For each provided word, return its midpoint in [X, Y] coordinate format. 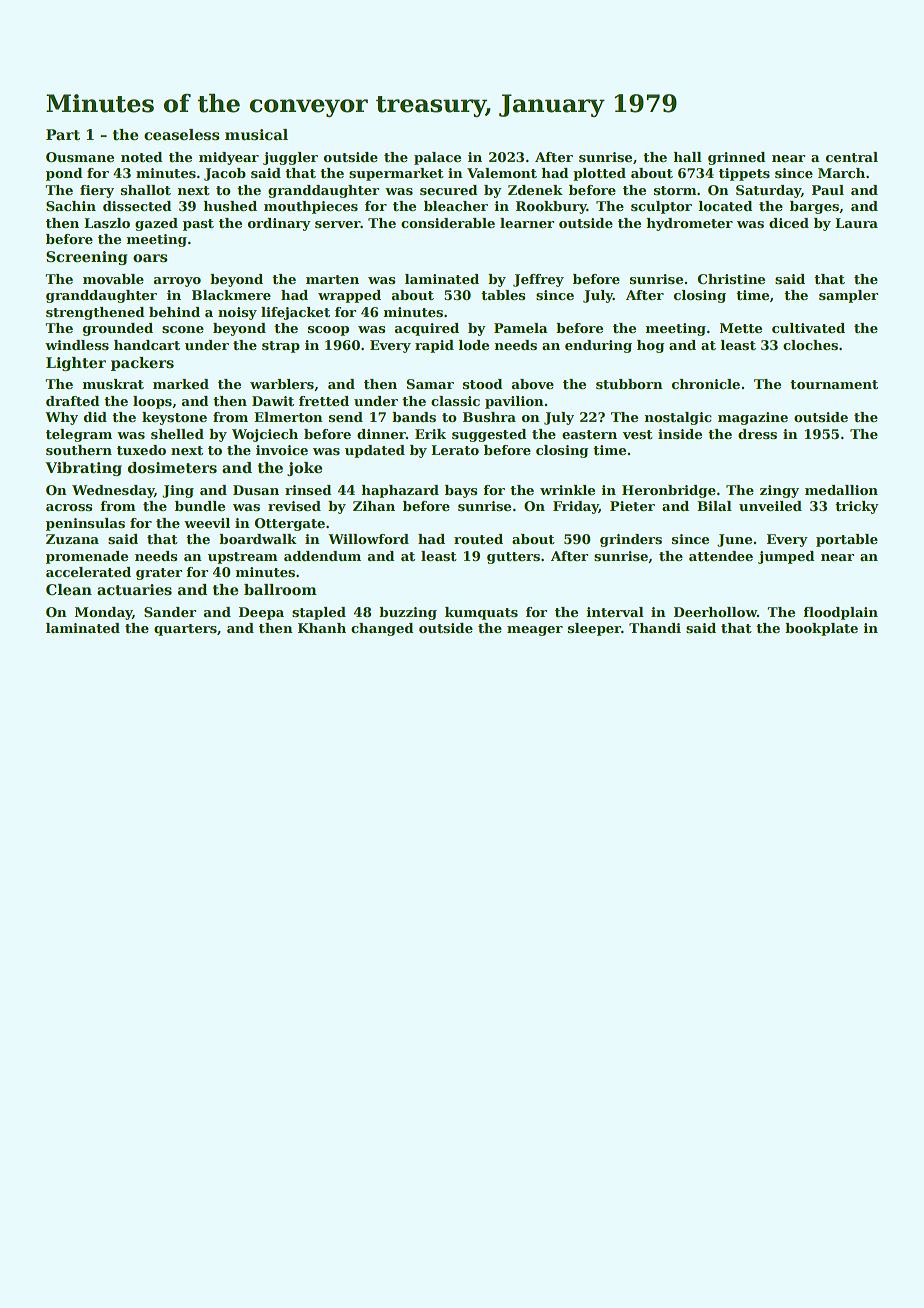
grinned [736, 158]
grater [159, 574]
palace [437, 158]
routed [478, 539]
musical [256, 134]
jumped [786, 557]
